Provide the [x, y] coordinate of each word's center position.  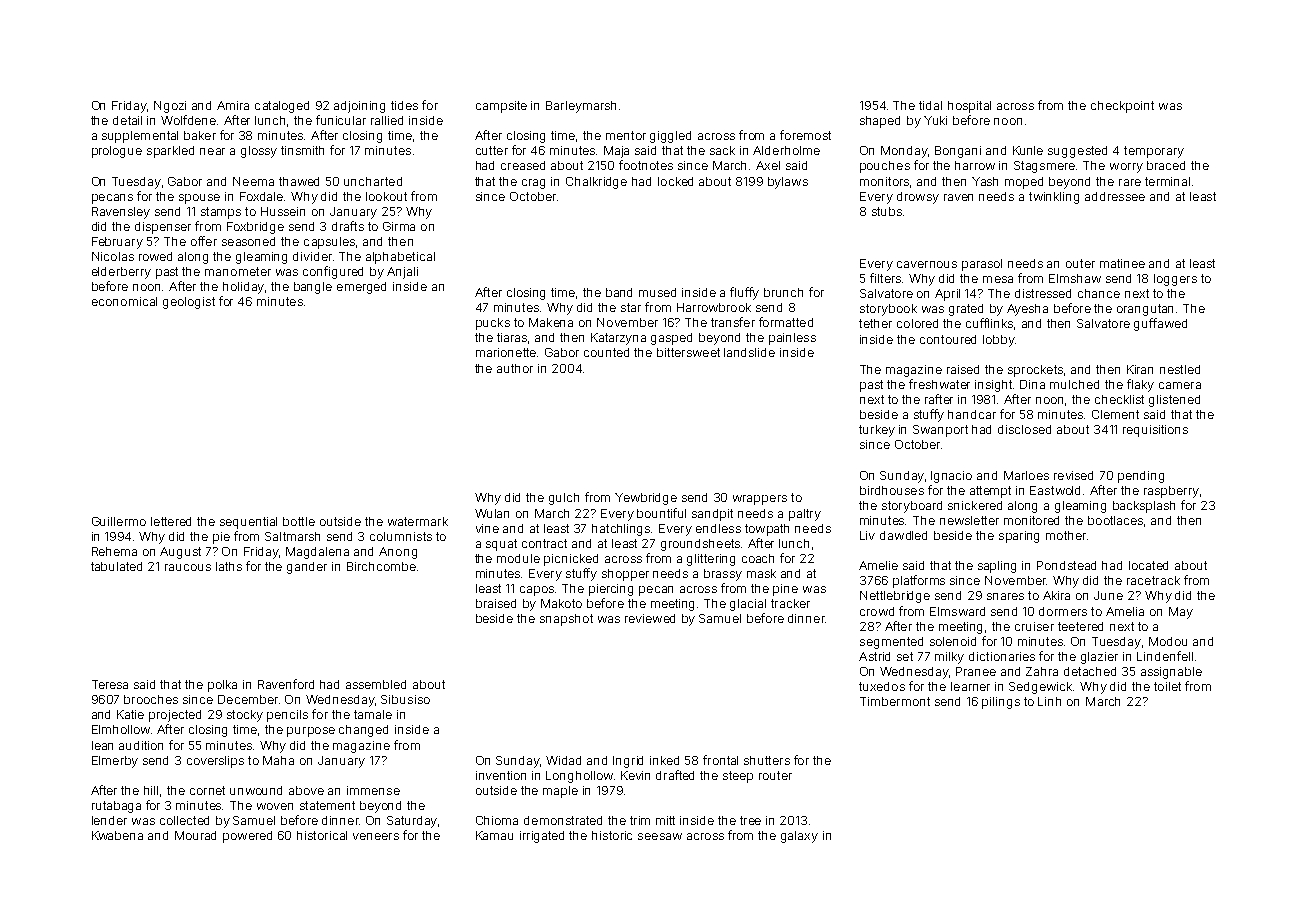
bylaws [788, 183]
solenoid [953, 641]
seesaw [660, 836]
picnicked [571, 560]
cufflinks [990, 324]
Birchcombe [381, 566]
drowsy [918, 198]
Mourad [195, 835]
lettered [171, 521]
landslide [749, 352]
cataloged [282, 107]
